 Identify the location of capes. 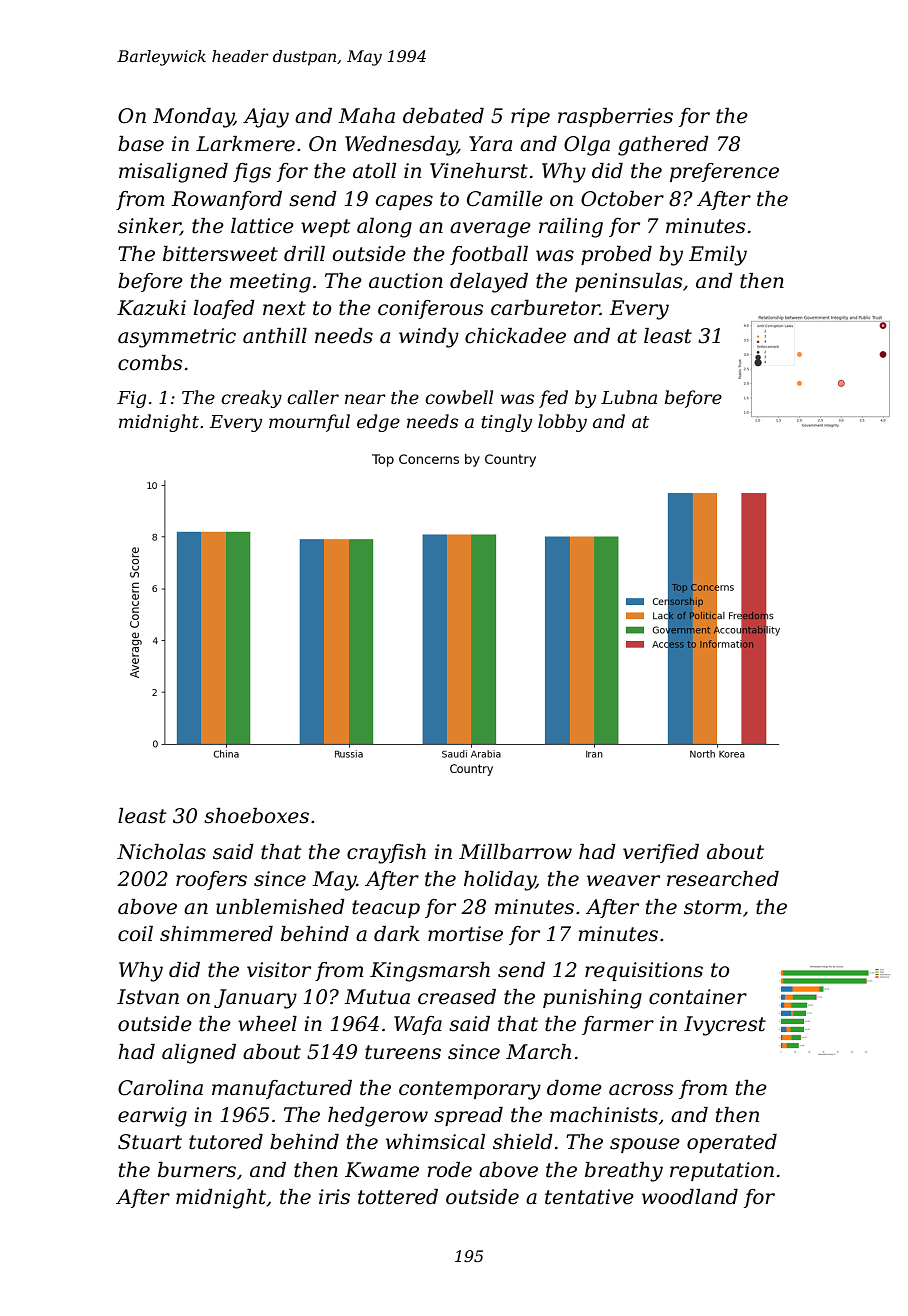
(404, 202).
